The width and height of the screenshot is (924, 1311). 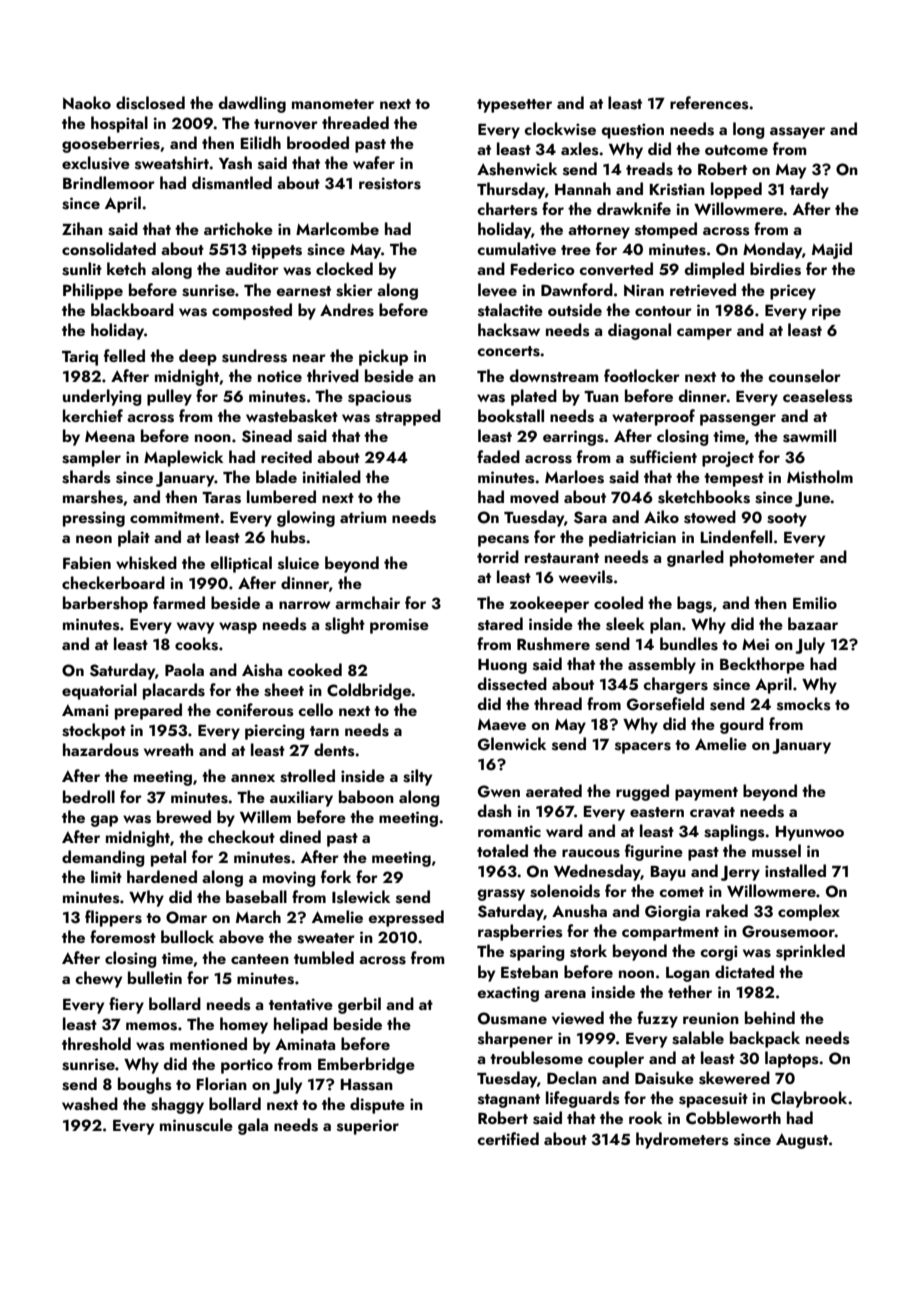 What do you see at coordinates (222, 1083) in the screenshot?
I see `Florian` at bounding box center [222, 1083].
